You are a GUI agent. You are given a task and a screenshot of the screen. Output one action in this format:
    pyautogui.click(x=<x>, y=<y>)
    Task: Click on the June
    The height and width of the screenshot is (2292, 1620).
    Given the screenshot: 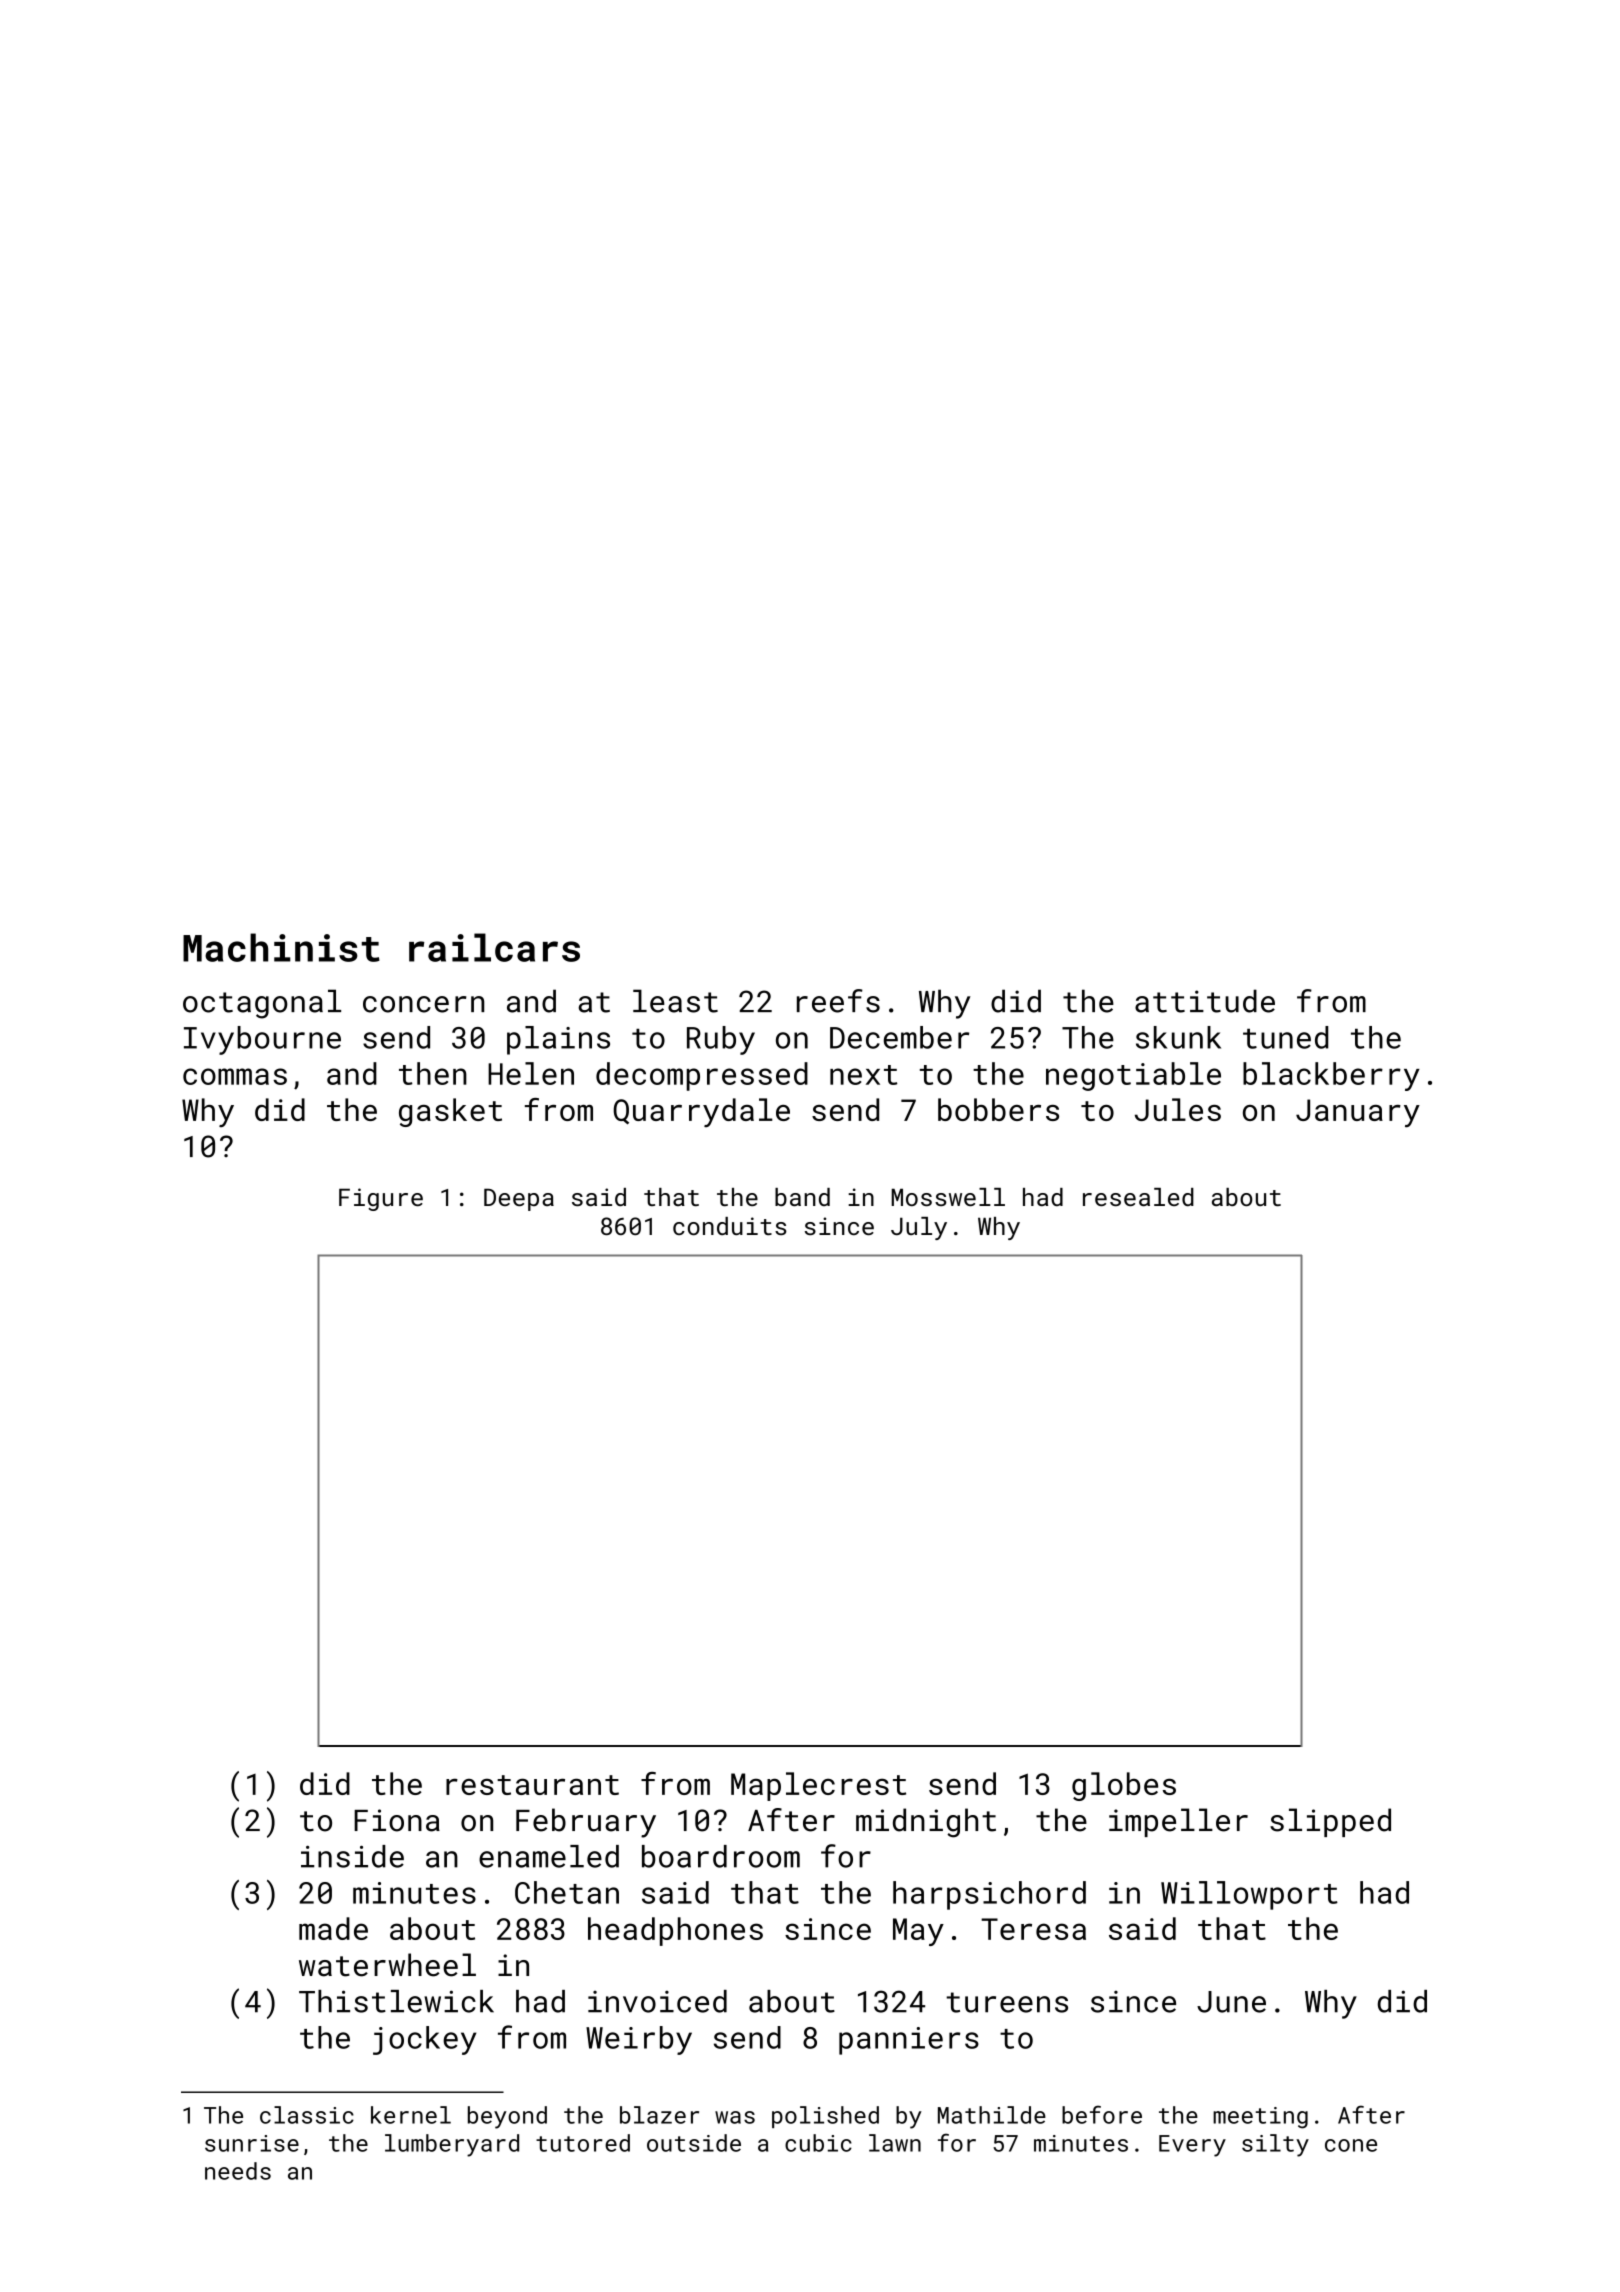 What is the action you would take?
    pyautogui.click(x=1231, y=2002)
